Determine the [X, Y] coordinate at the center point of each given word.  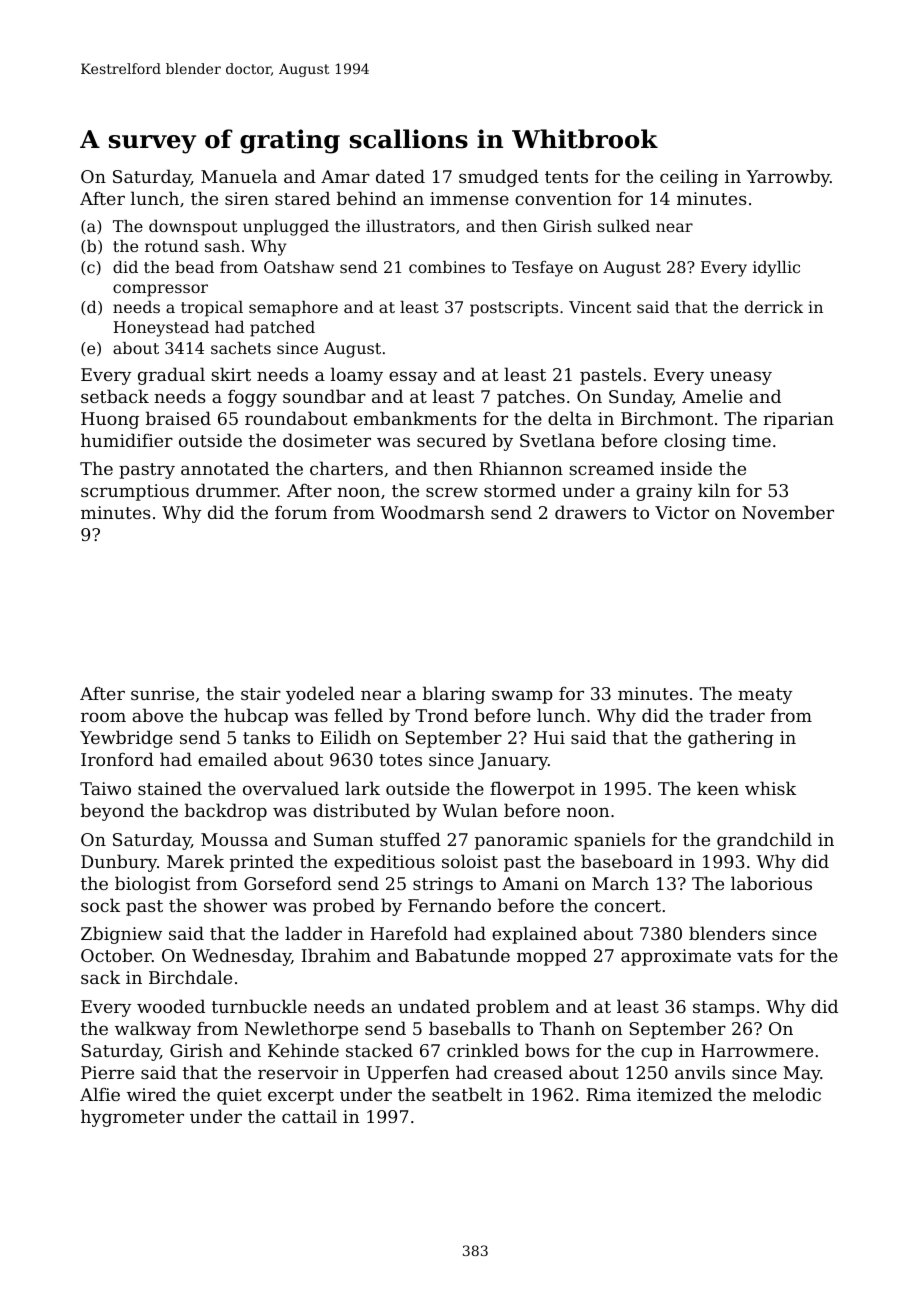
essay [413, 378]
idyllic [776, 269]
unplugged [286, 228]
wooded [171, 1006]
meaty [765, 696]
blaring [454, 695]
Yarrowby [788, 178]
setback [115, 396]
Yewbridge [126, 739]
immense [469, 198]
